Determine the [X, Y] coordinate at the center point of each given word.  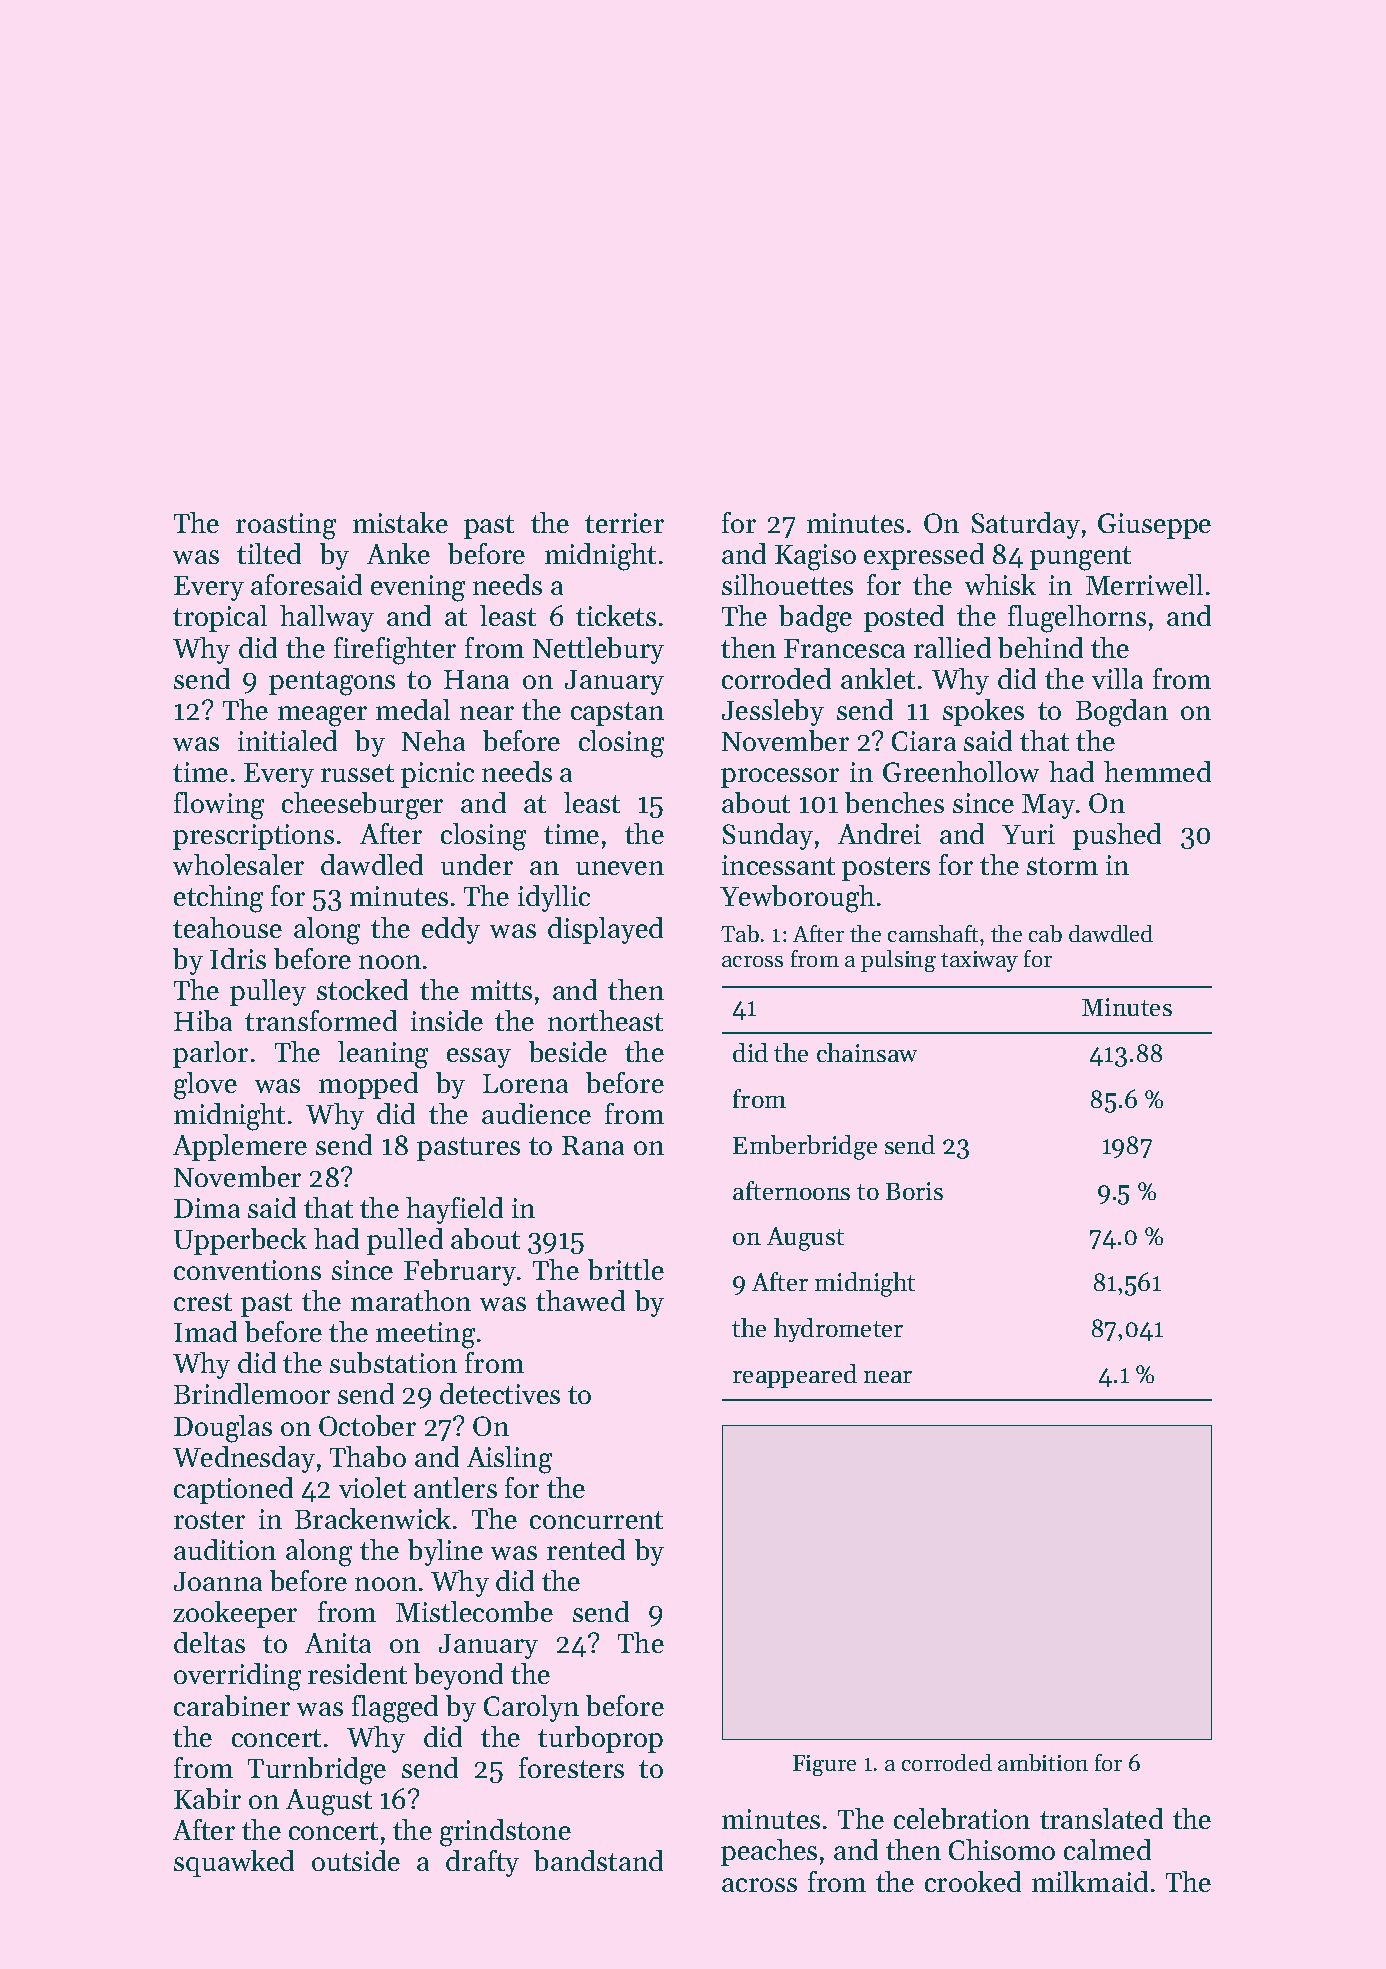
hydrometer [838, 1330]
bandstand [598, 1860]
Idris [238, 958]
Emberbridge [805, 1147]
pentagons [332, 683]
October [367, 1425]
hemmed [1157, 771]
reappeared [795, 1376]
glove [205, 1086]
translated [1101, 1818]
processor [780, 778]
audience [536, 1113]
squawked [234, 1863]
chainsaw [867, 1052]
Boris [914, 1191]
